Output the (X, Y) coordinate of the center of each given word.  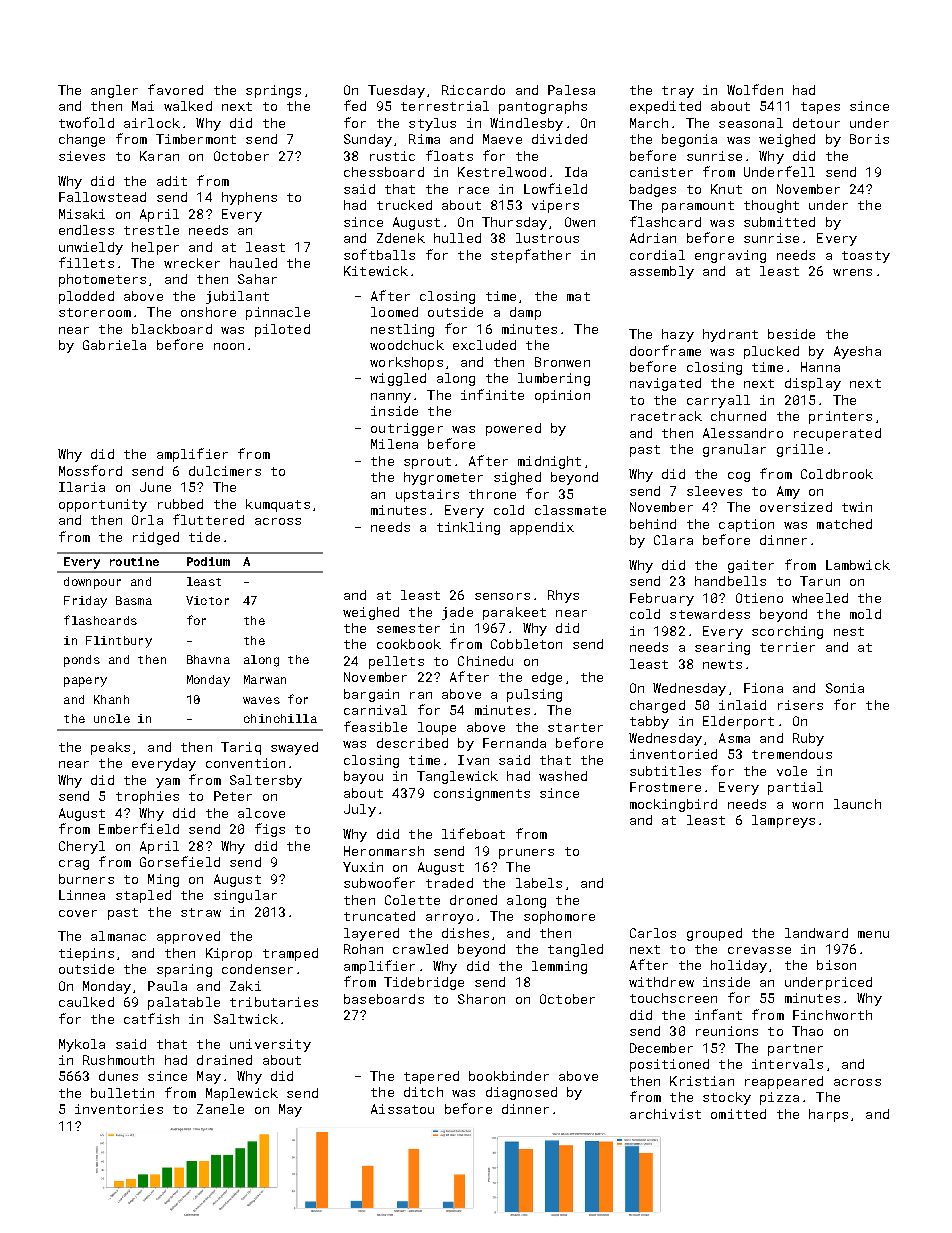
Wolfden (755, 89)
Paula (167, 986)
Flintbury (119, 642)
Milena (394, 444)
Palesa (571, 90)
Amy (788, 492)
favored (175, 89)
